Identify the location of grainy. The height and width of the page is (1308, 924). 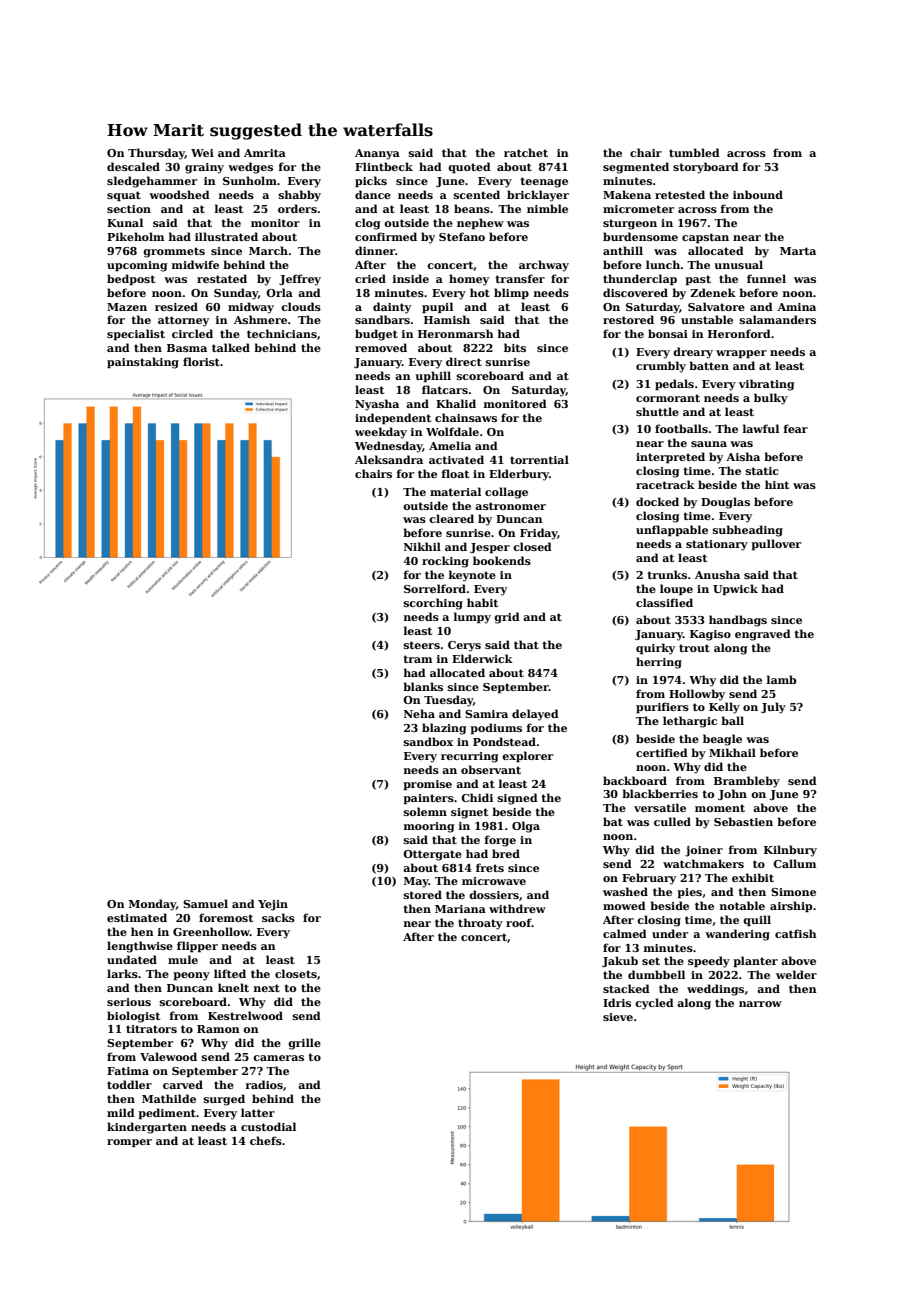
(204, 168).
